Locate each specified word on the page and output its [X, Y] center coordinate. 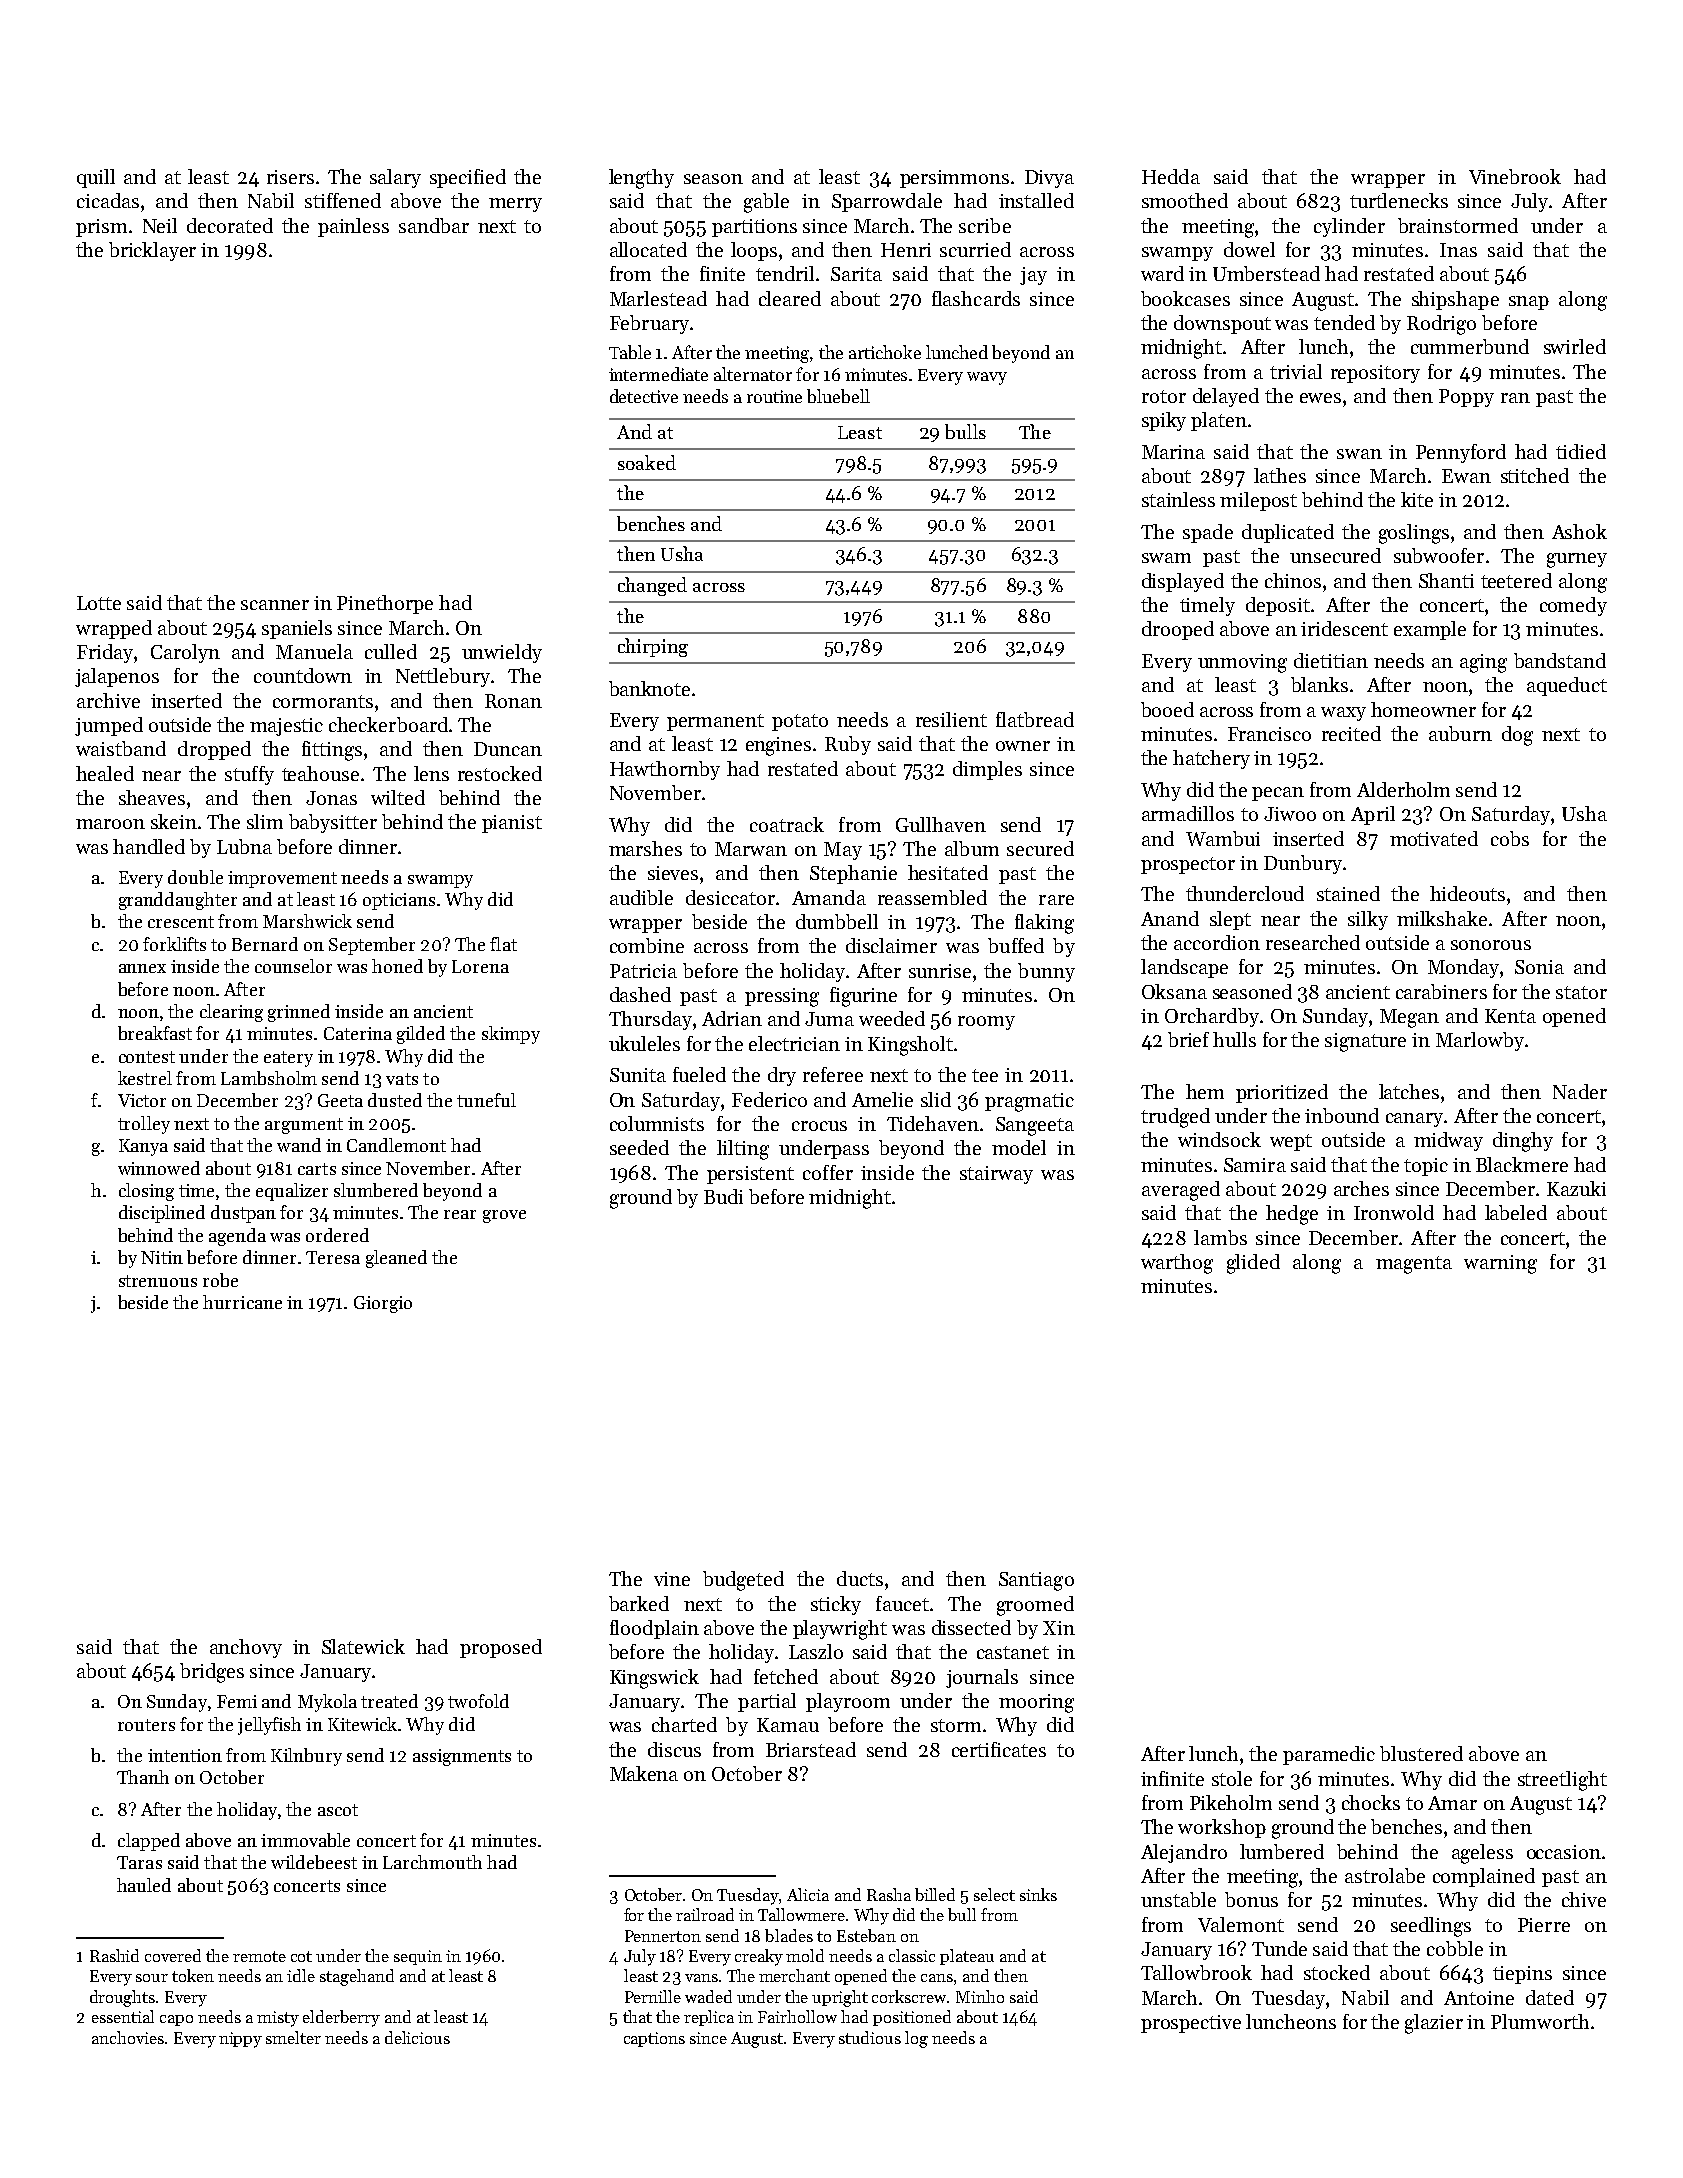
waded [708, 1996]
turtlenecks [1399, 200]
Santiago [1036, 1581]
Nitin [162, 1257]
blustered [1421, 1753]
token [193, 1975]
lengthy [641, 179]
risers [290, 177]
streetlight [1562, 1781]
